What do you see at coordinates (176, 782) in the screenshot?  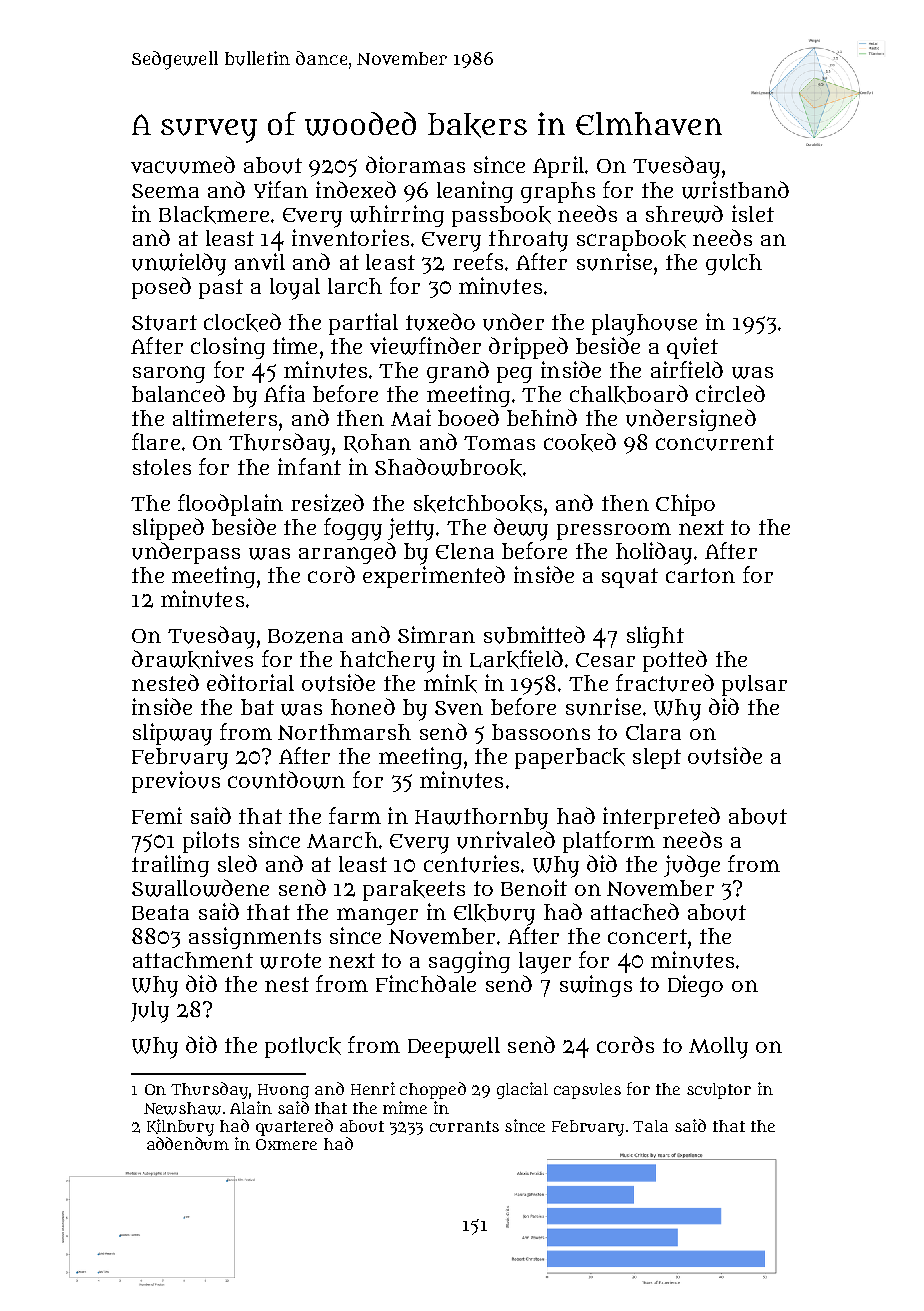 I see `previous` at bounding box center [176, 782].
